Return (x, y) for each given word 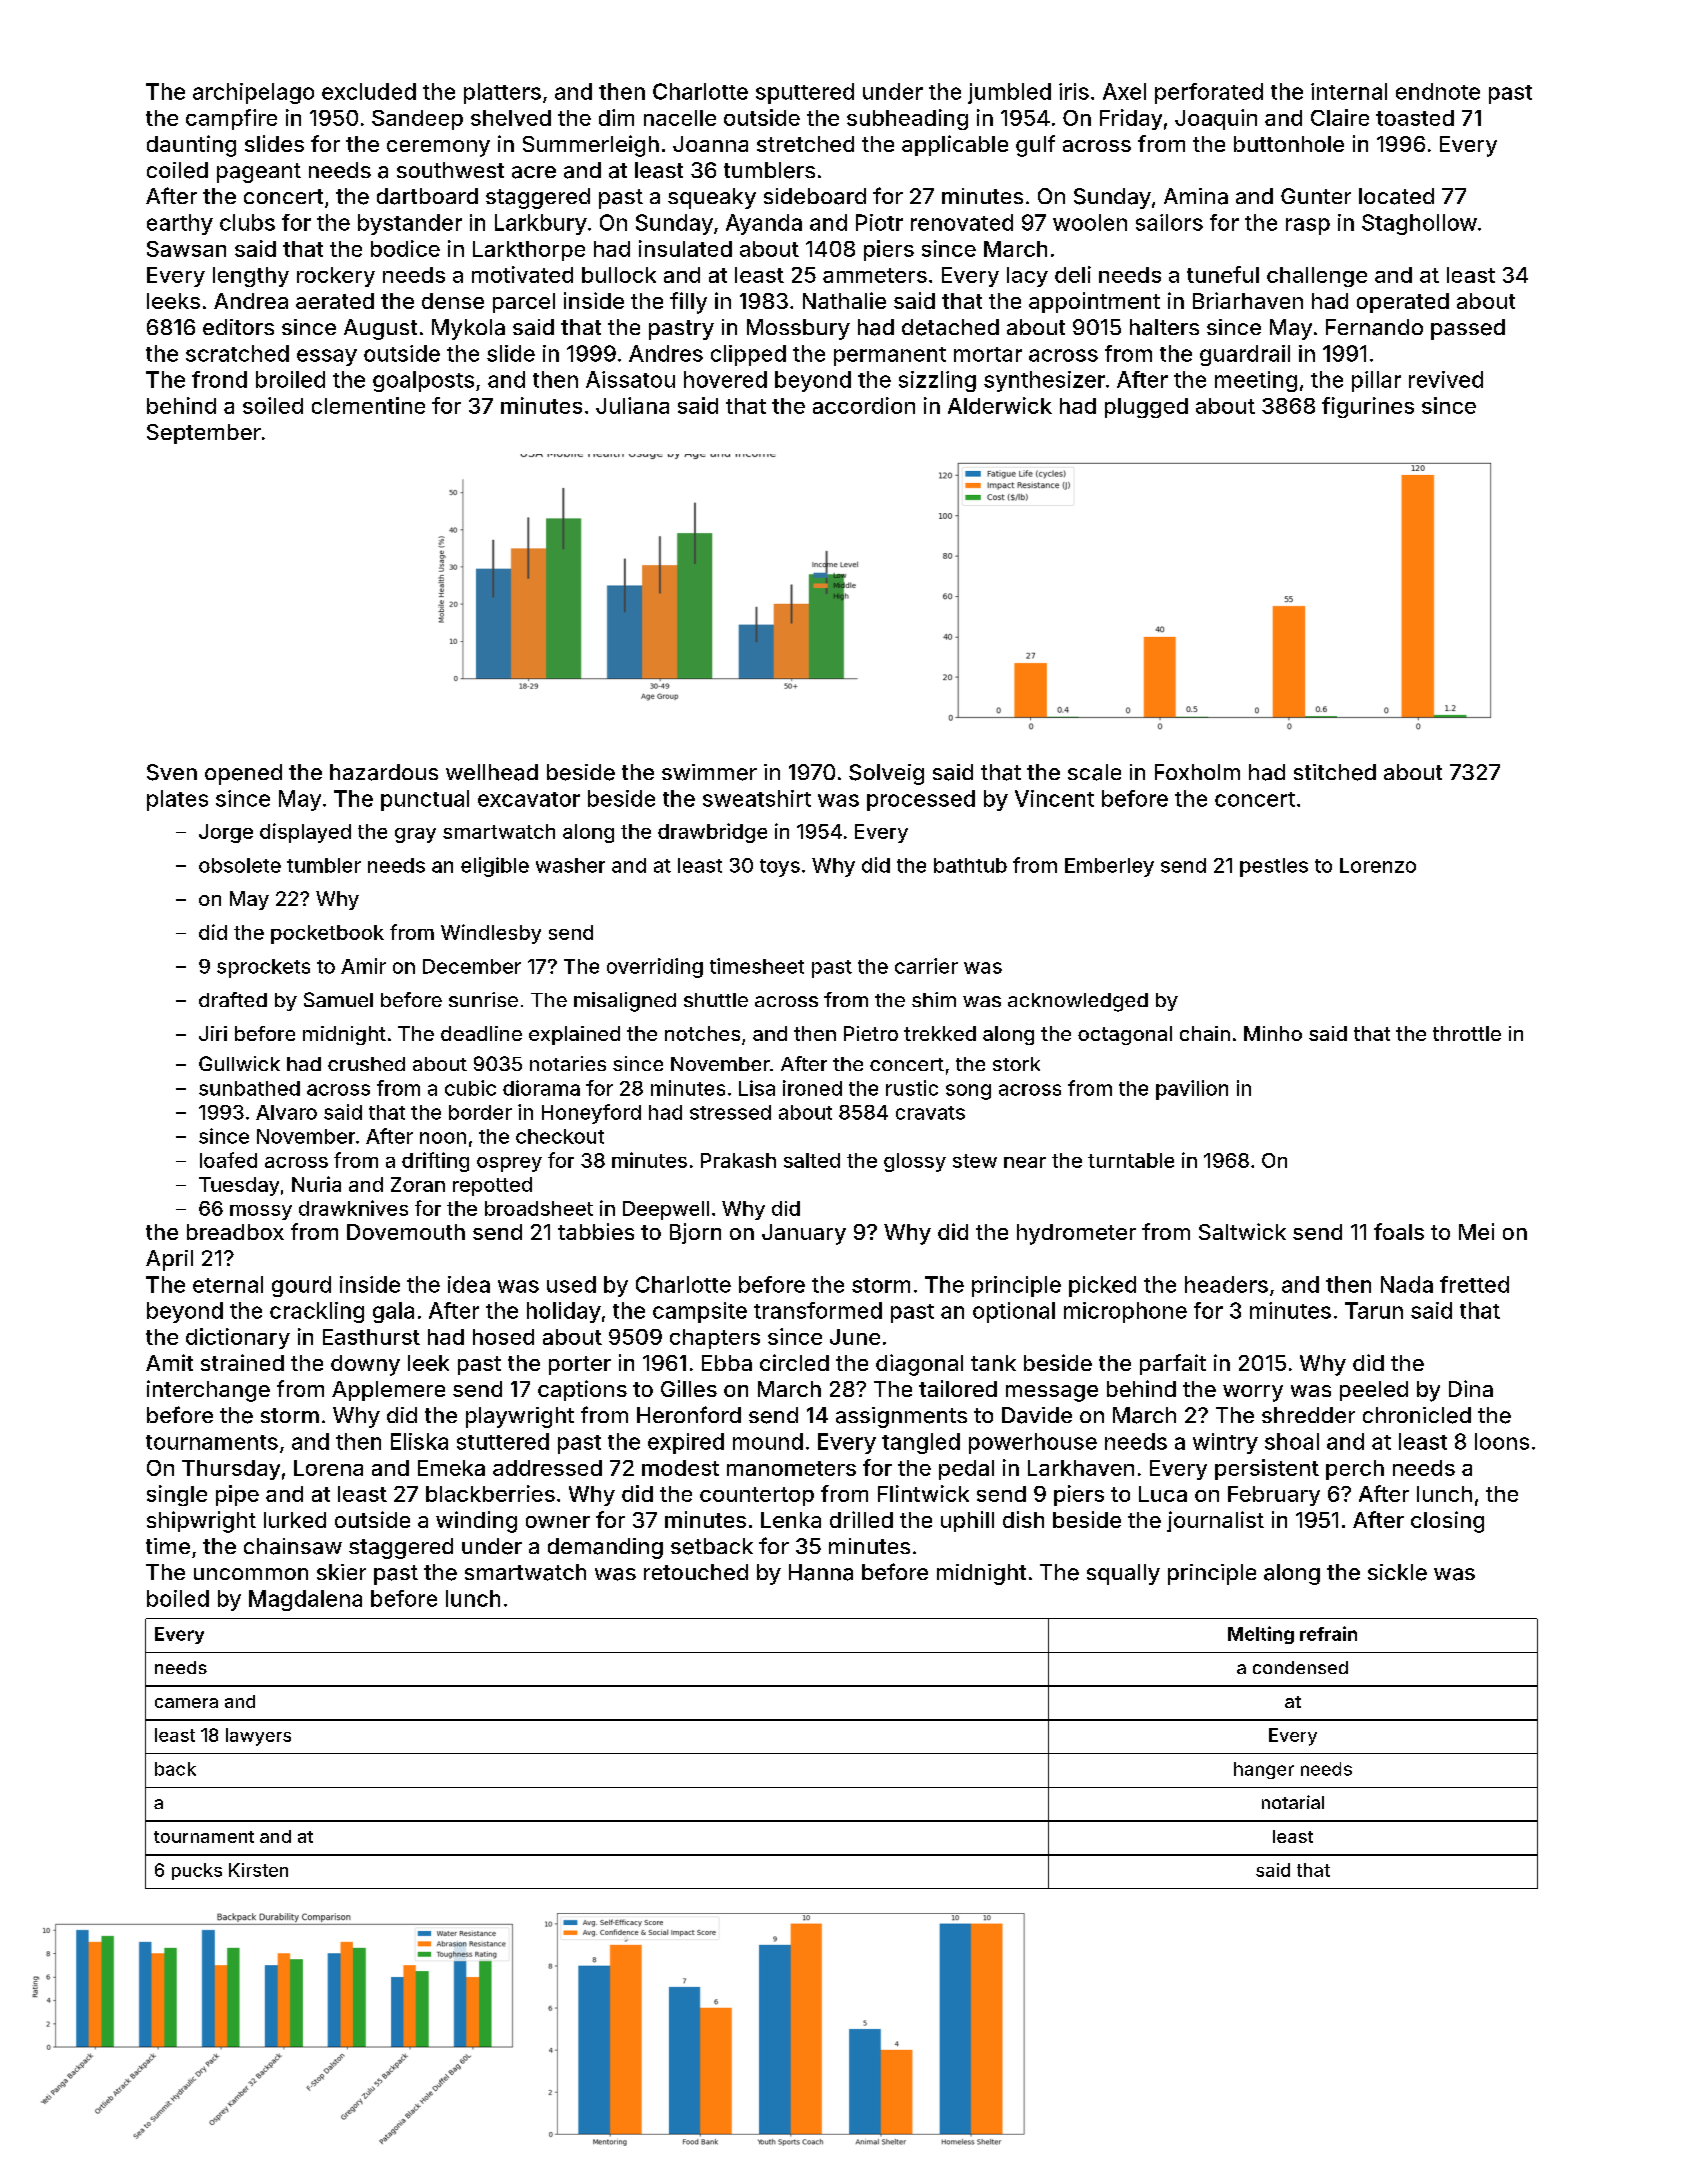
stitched (1335, 772)
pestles (1274, 867)
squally (1123, 1574)
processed (921, 800)
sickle (1397, 1572)
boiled (178, 1598)
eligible (495, 867)
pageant (259, 173)
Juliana (632, 405)
